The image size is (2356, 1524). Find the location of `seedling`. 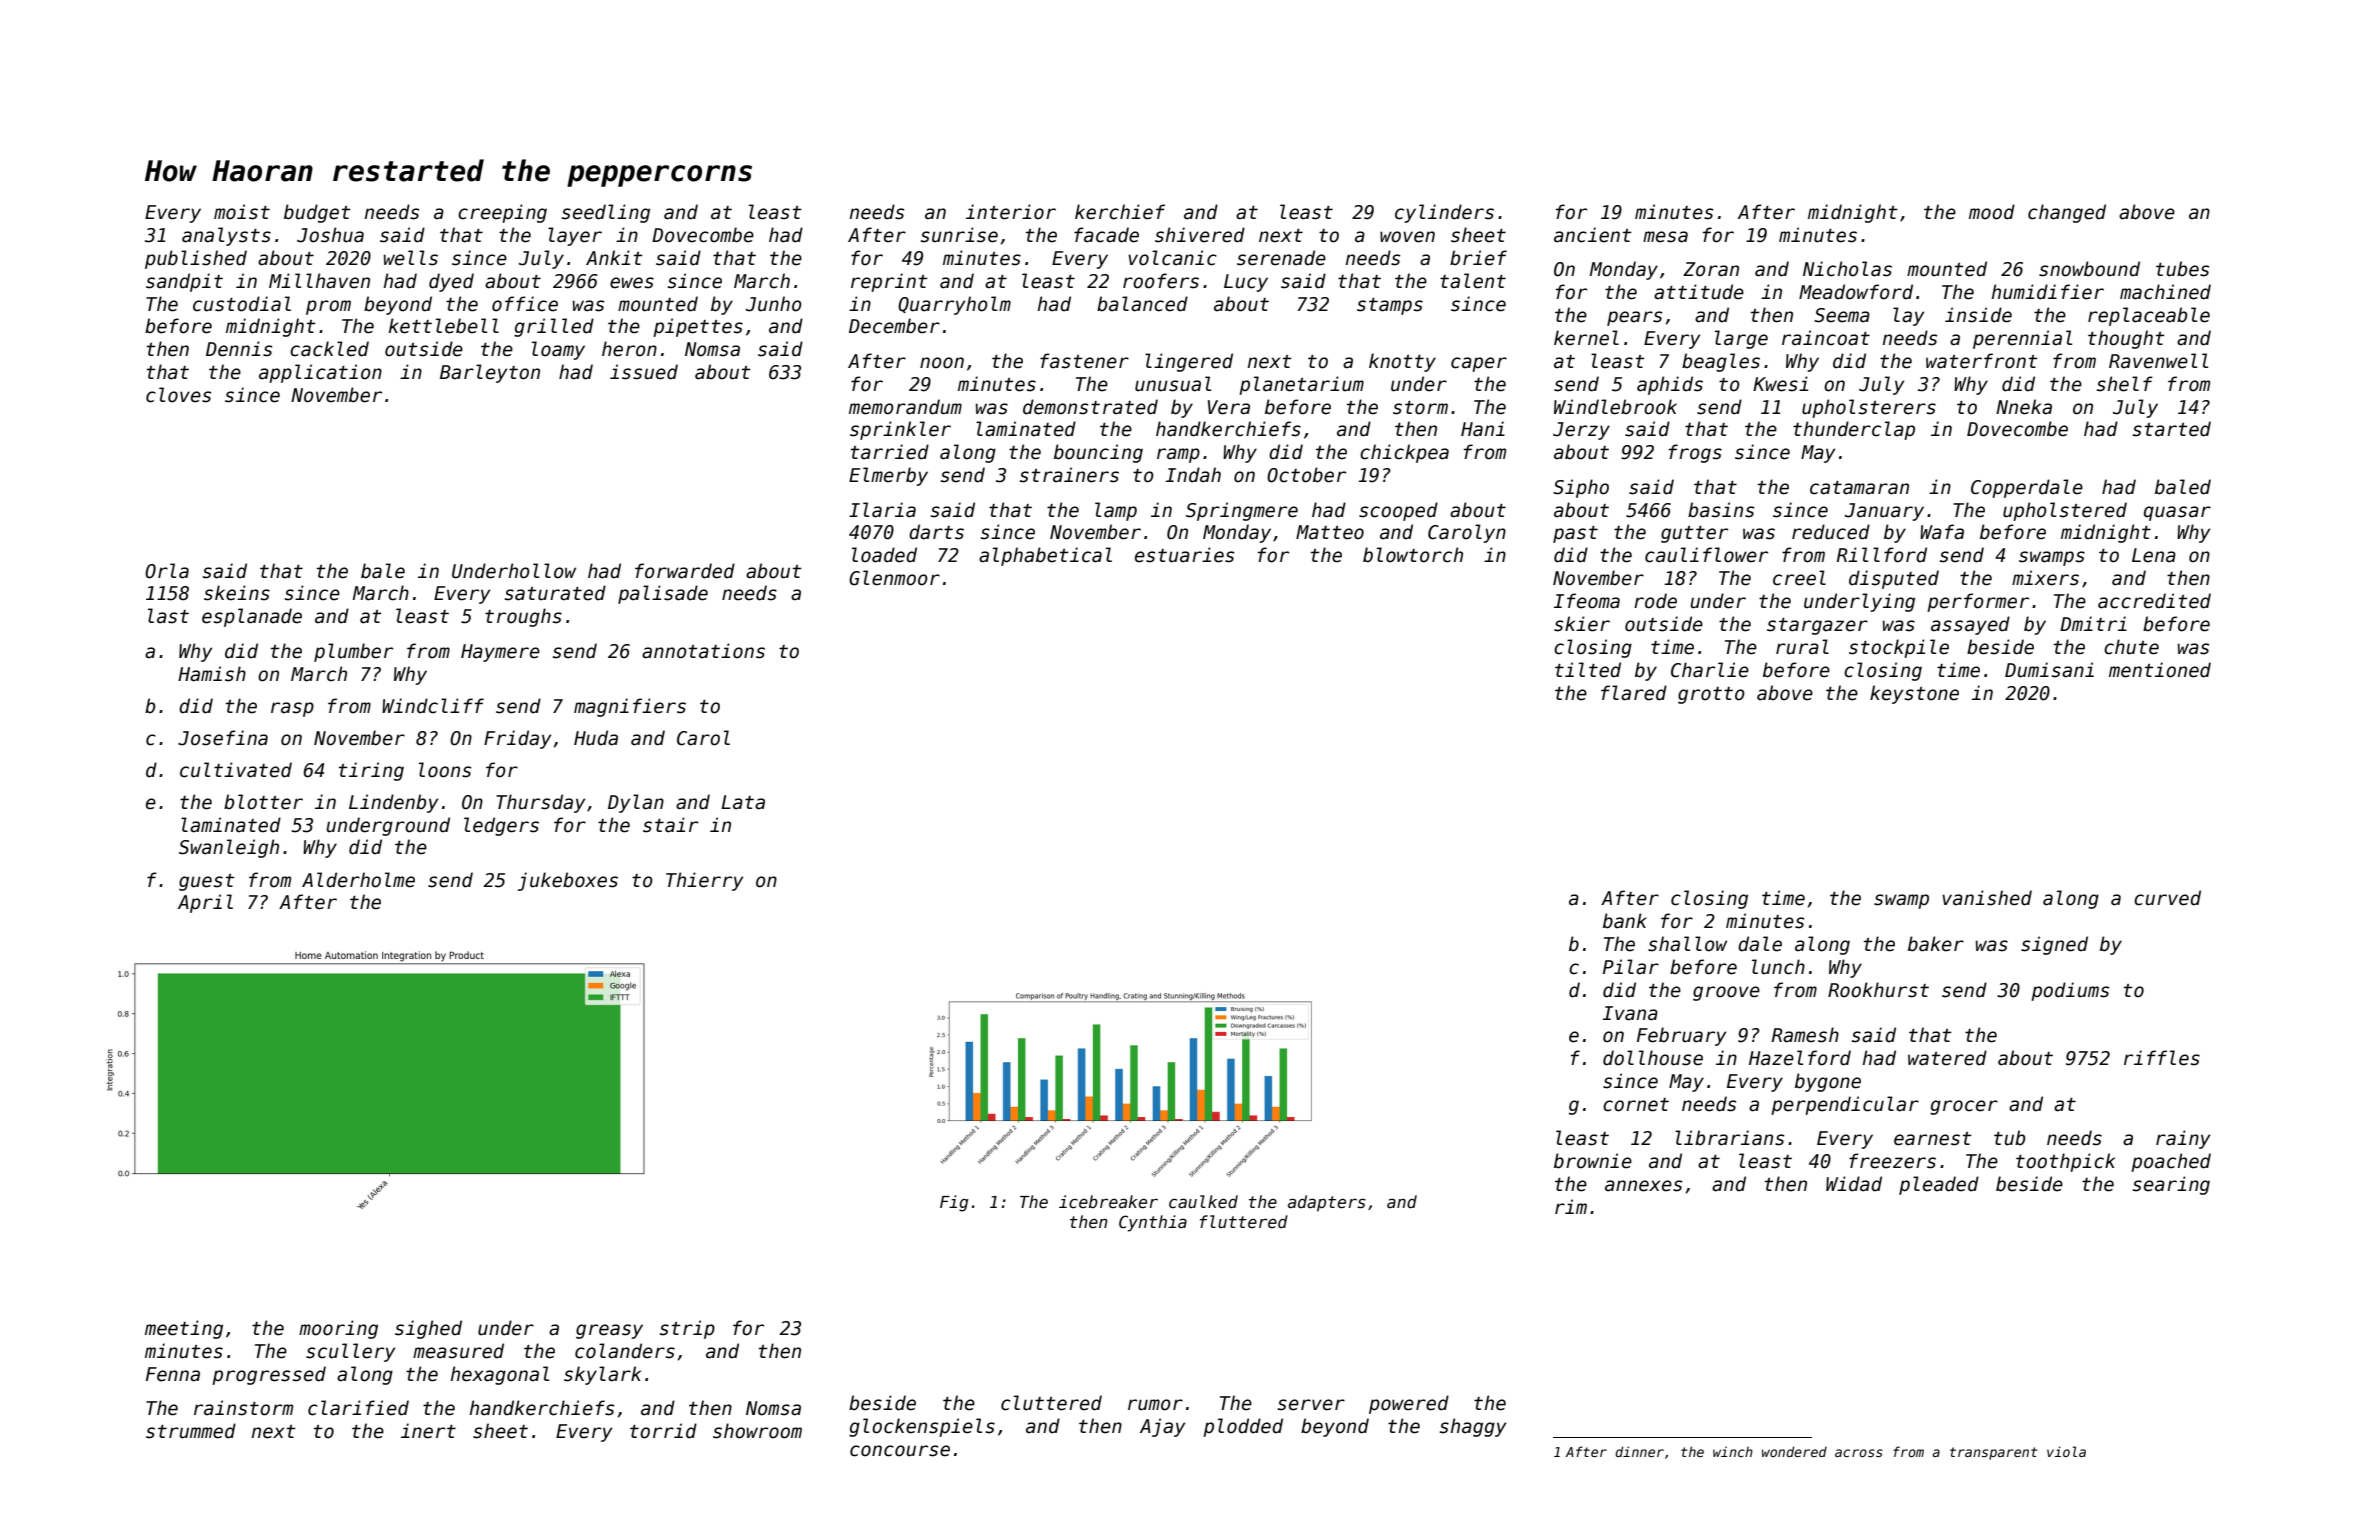

seedling is located at coordinates (606, 213).
